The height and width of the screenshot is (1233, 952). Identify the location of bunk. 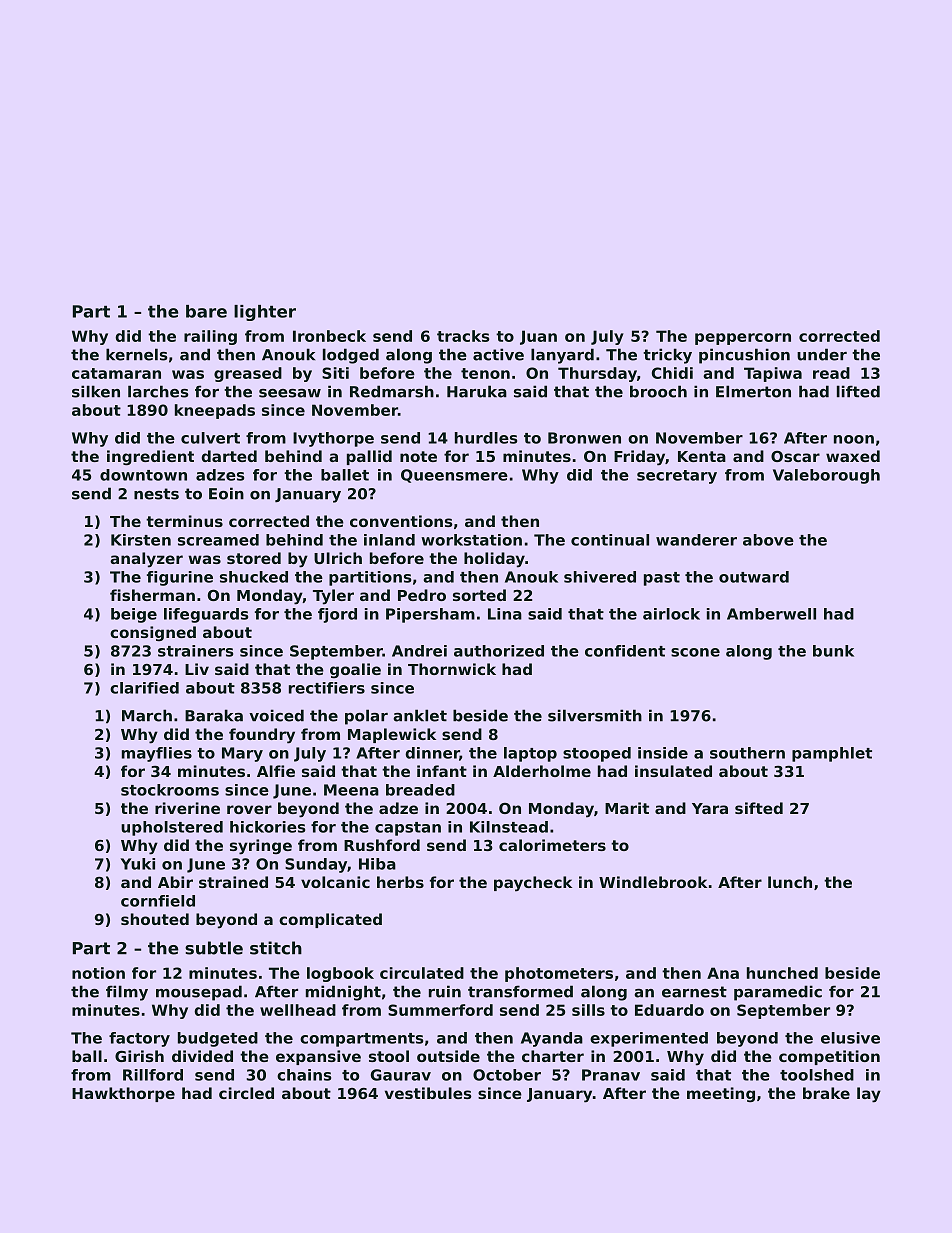
(833, 651).
